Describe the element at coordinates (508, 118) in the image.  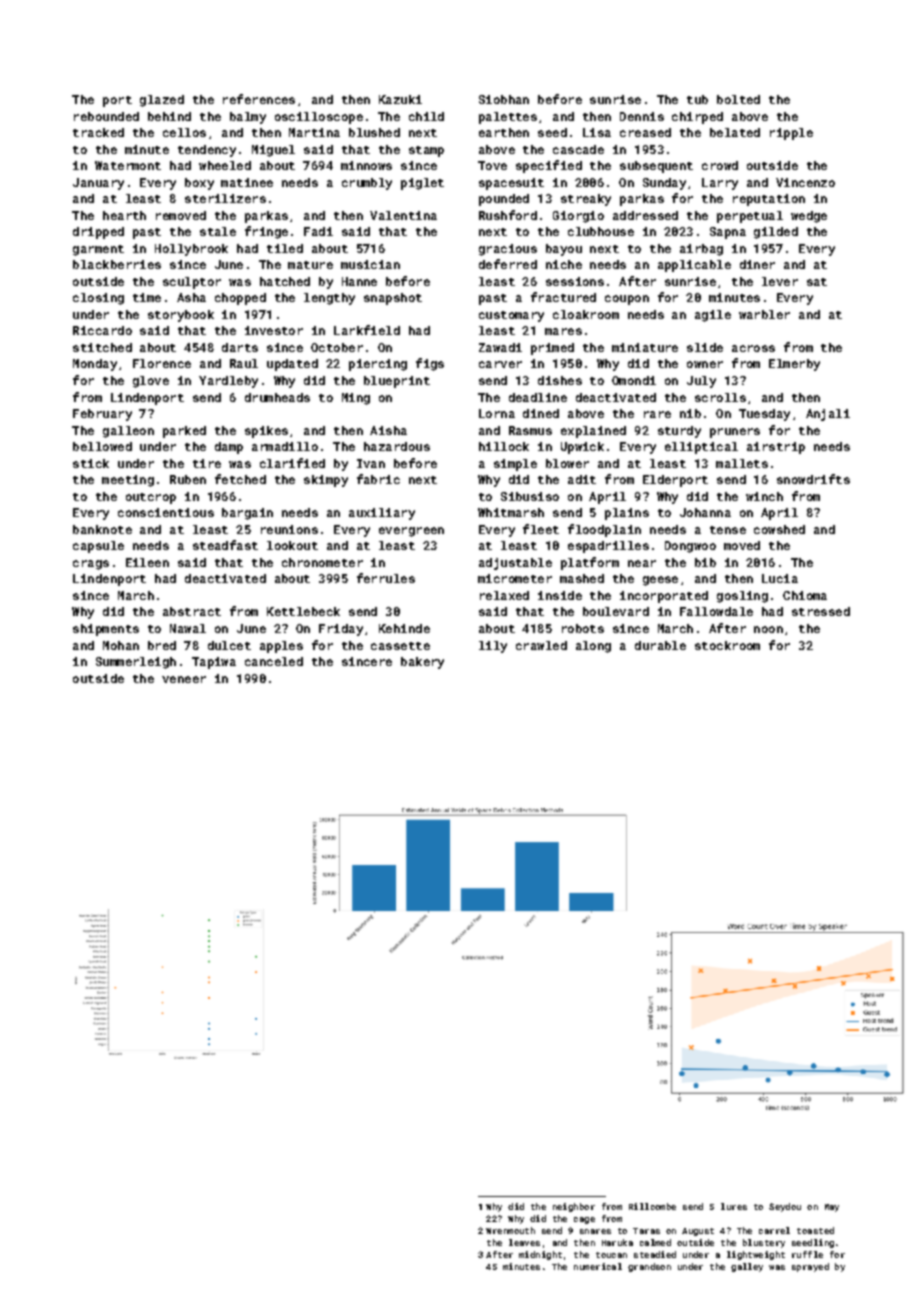
I see `palettes` at that location.
